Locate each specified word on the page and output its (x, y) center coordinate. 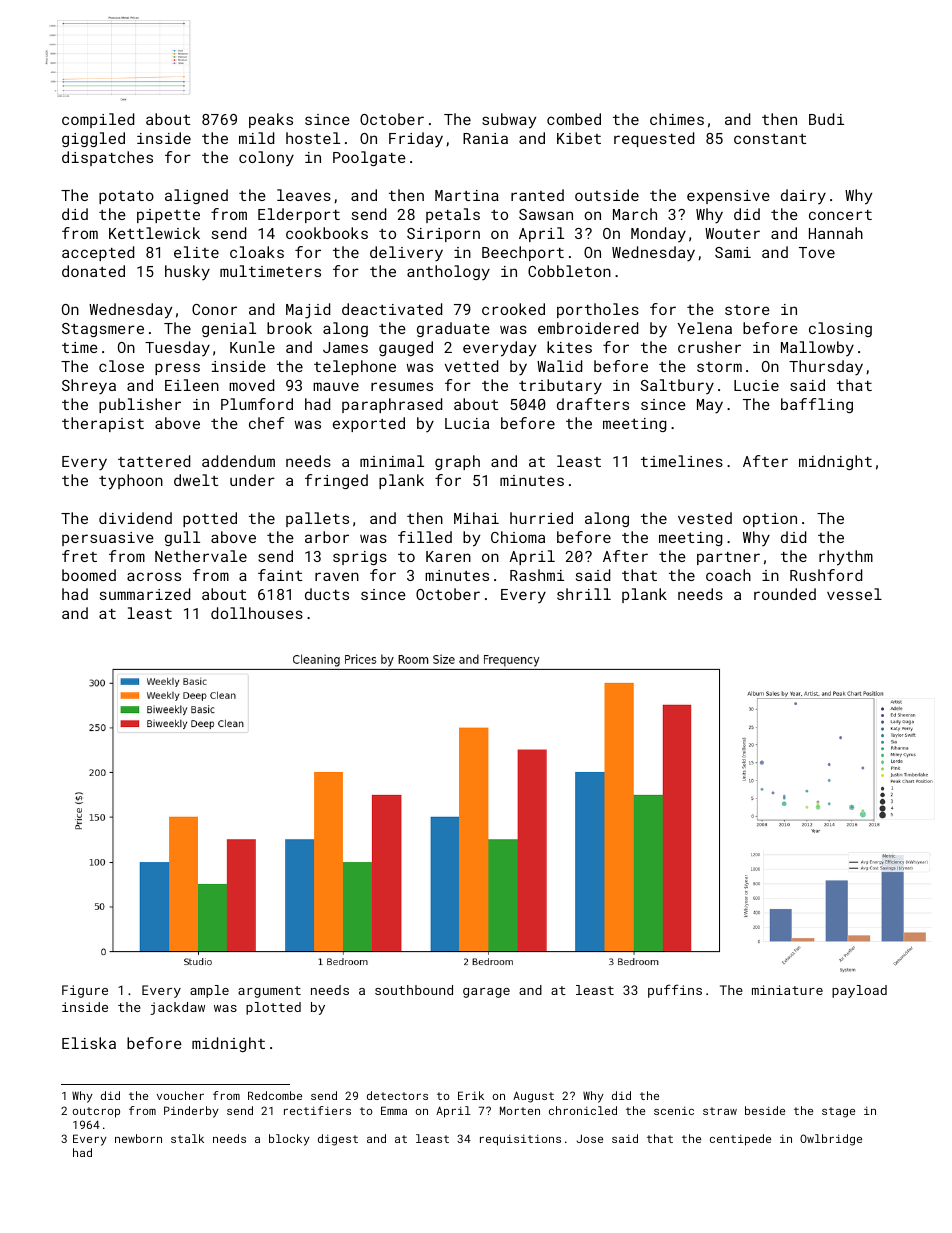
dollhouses (257, 613)
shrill (584, 594)
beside (765, 1110)
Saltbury (677, 386)
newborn (138, 1138)
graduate (453, 329)
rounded (785, 594)
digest (338, 1140)
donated (93, 271)
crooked (513, 309)
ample (209, 991)
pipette (168, 216)
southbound (414, 990)
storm (719, 367)
